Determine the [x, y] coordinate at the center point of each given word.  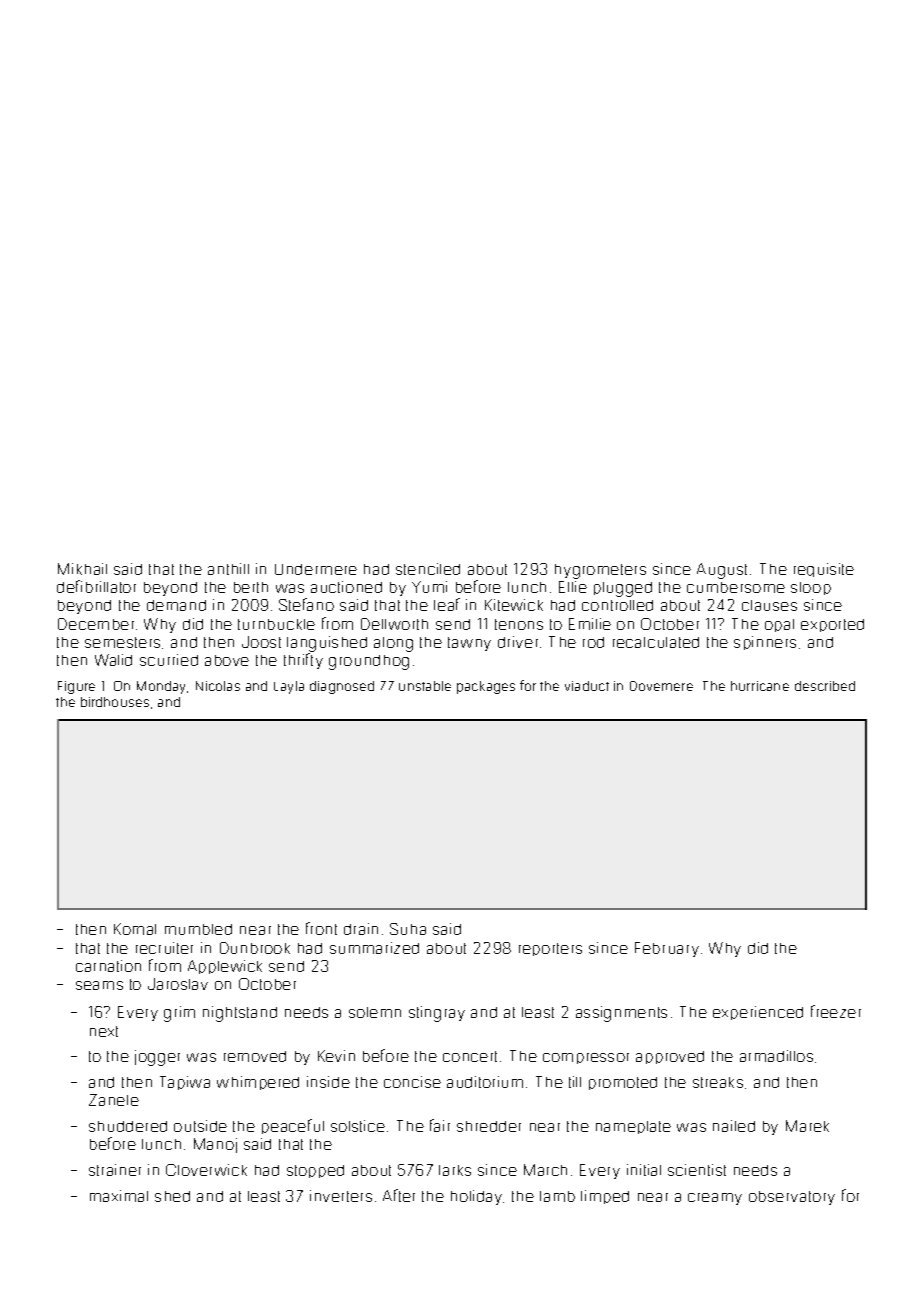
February [667, 949]
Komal [135, 929]
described [825, 686]
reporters [550, 949]
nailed [734, 1126]
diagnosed [342, 687]
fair [440, 1125]
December [96, 624]
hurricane [760, 686]
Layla [289, 687]
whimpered [258, 1083]
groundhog [369, 662]
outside [200, 1126]
